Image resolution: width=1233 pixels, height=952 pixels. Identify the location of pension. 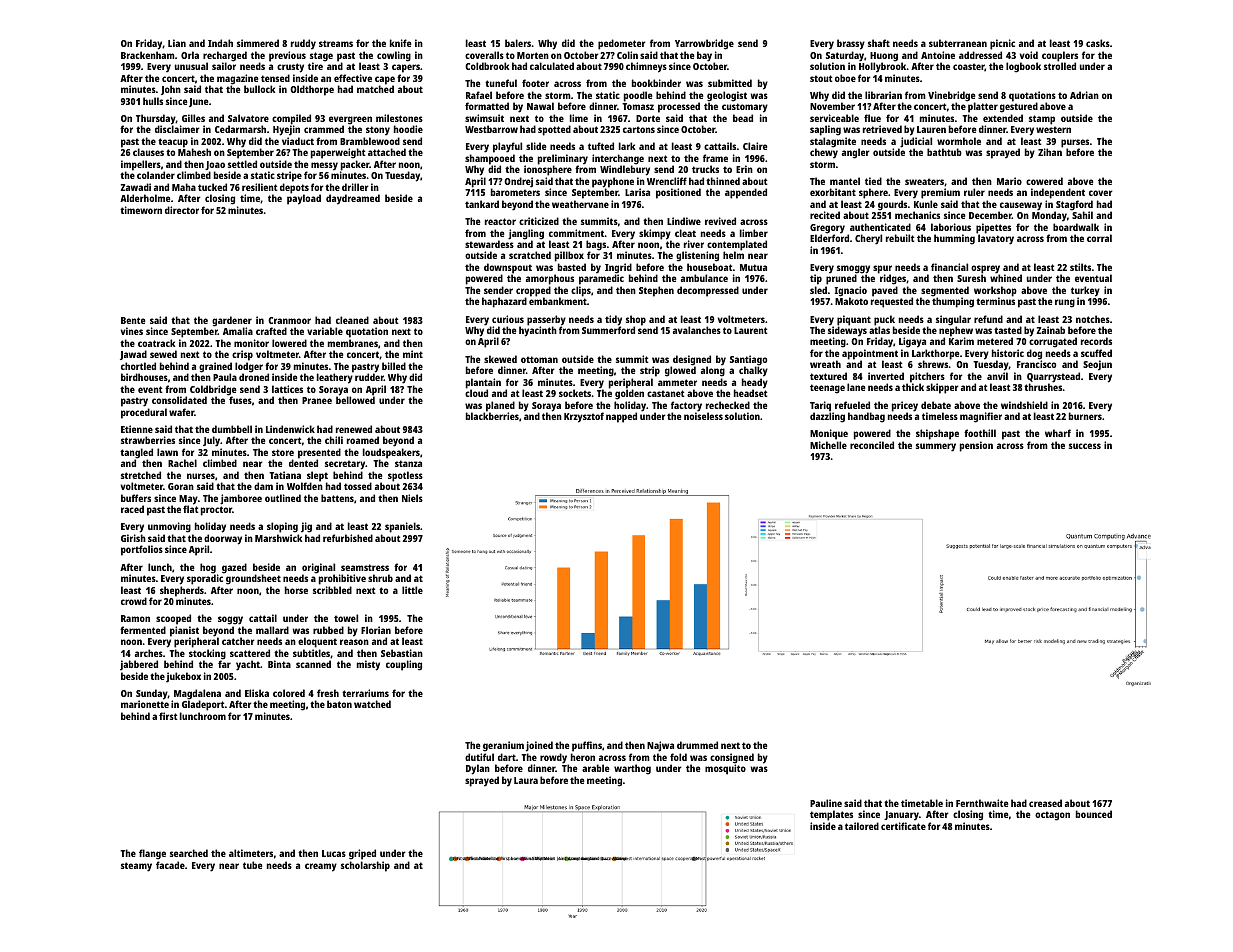
(976, 446).
